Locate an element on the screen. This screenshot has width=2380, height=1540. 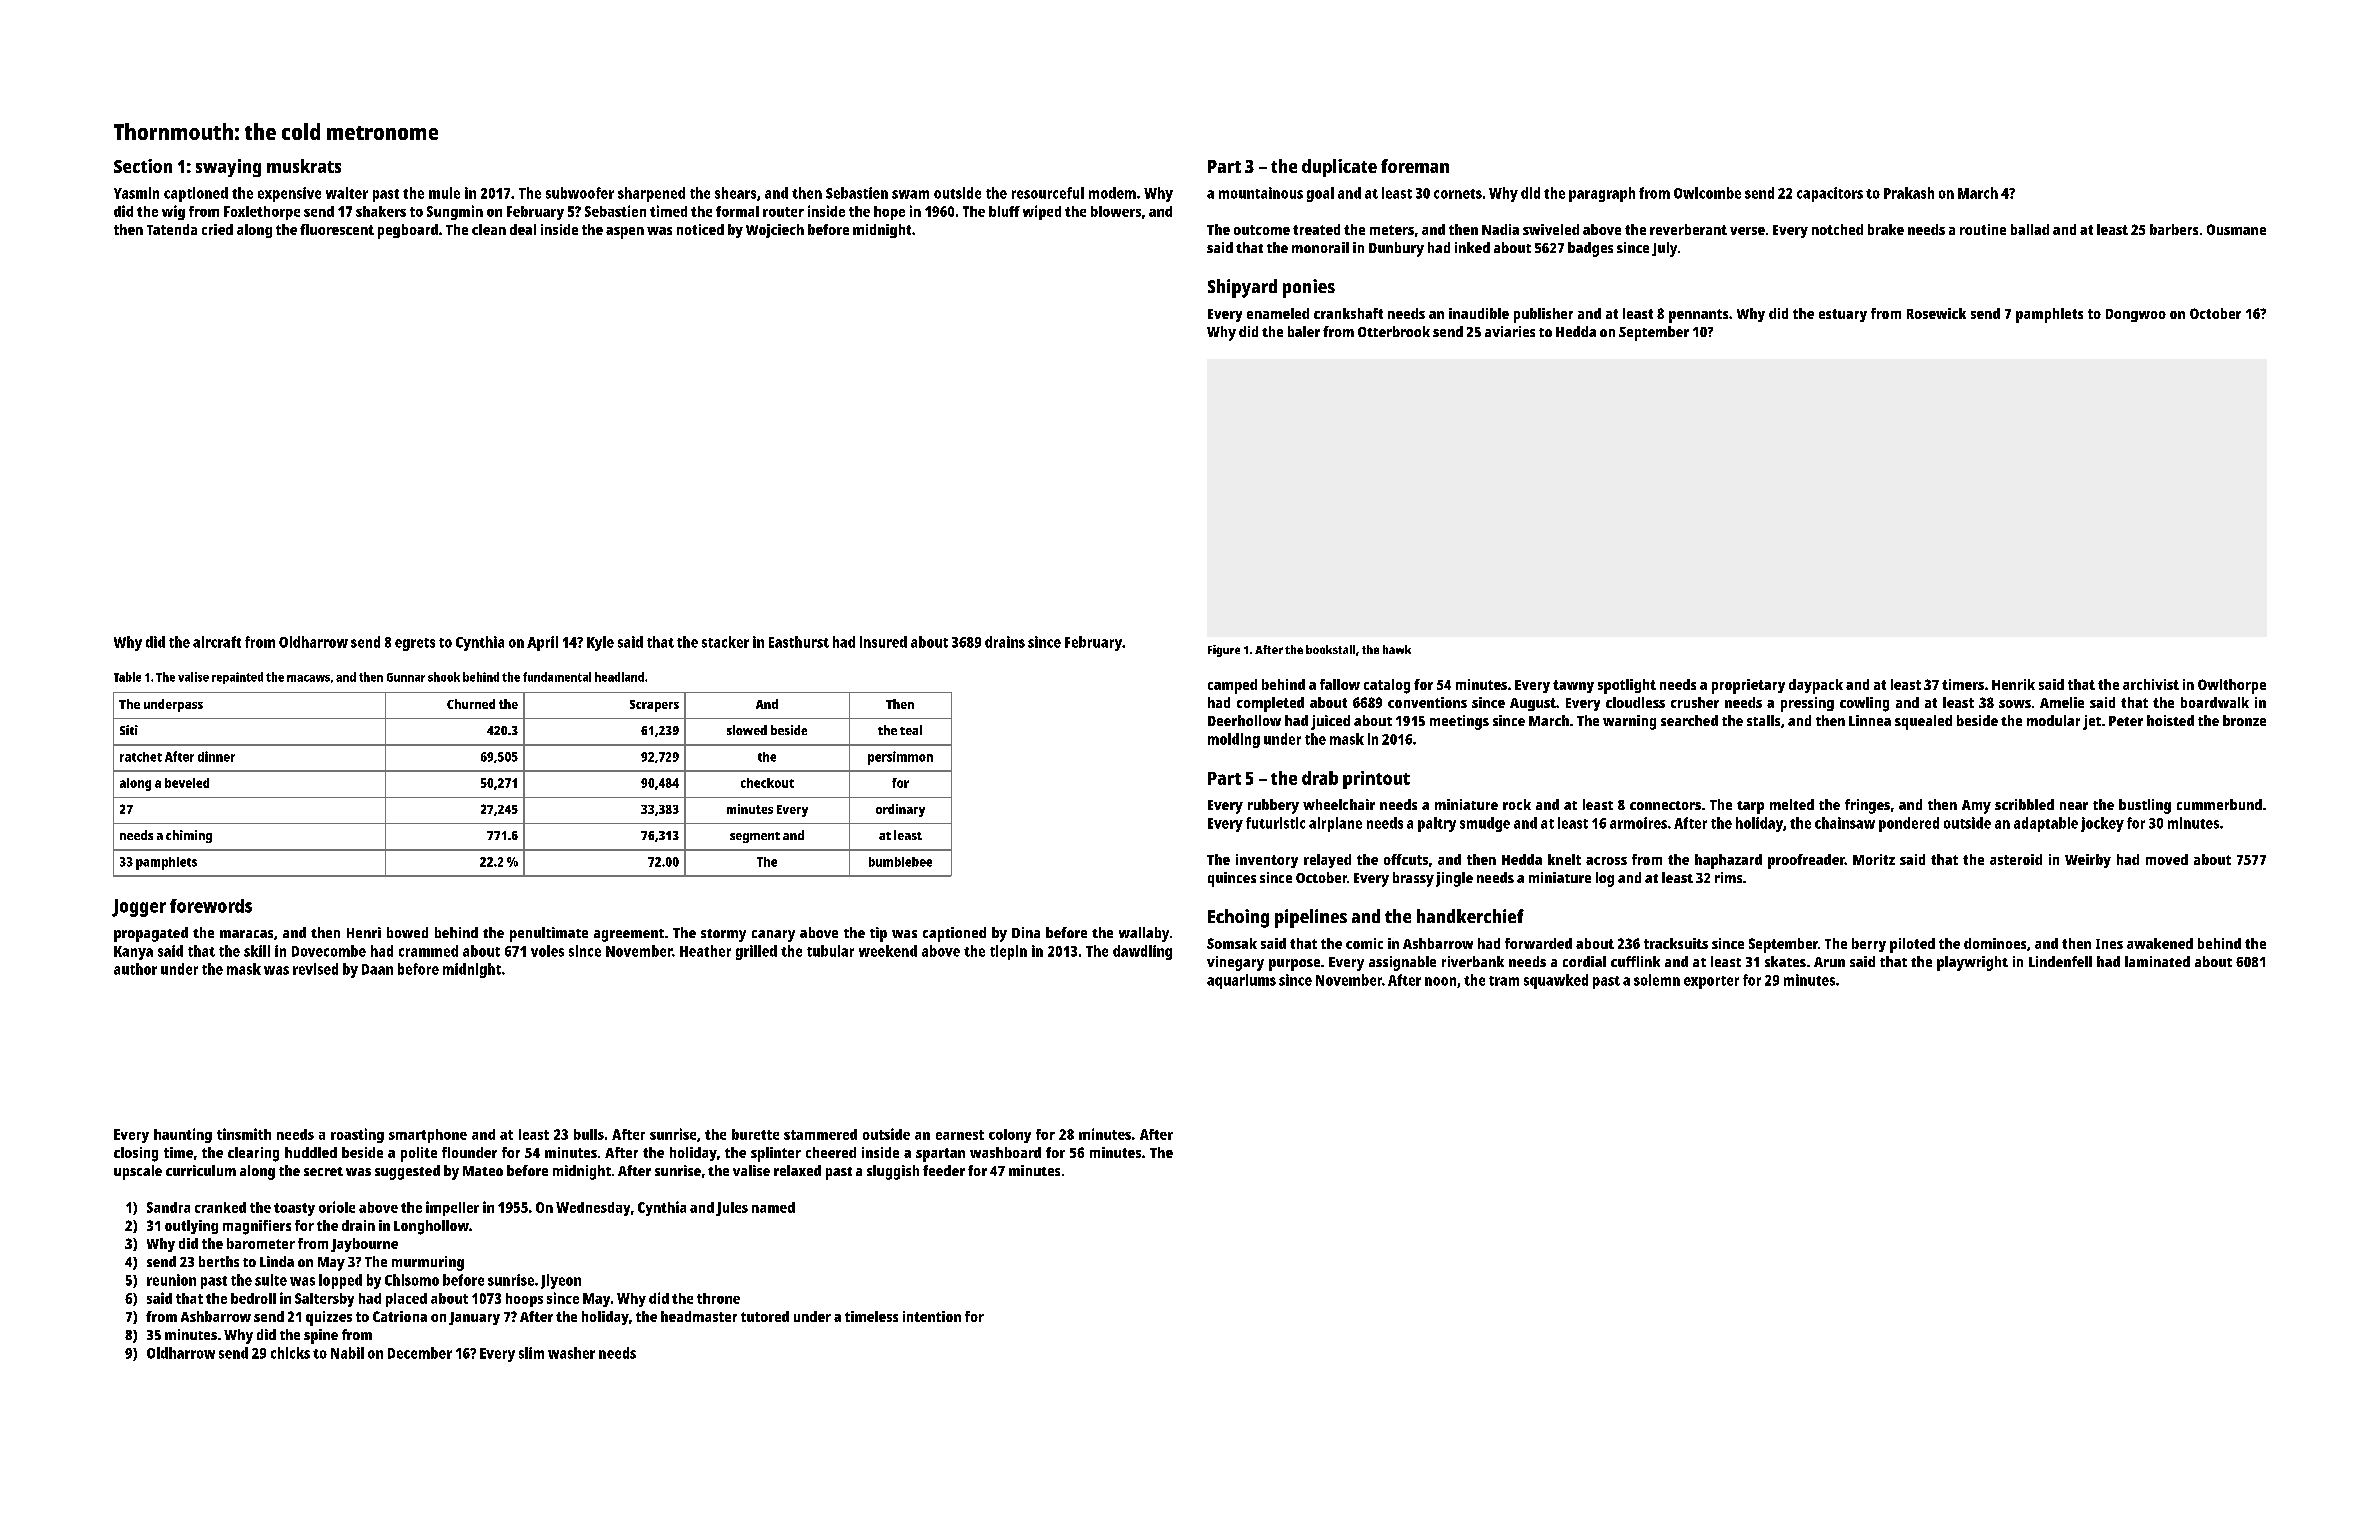
Rosewick is located at coordinates (1936, 313).
